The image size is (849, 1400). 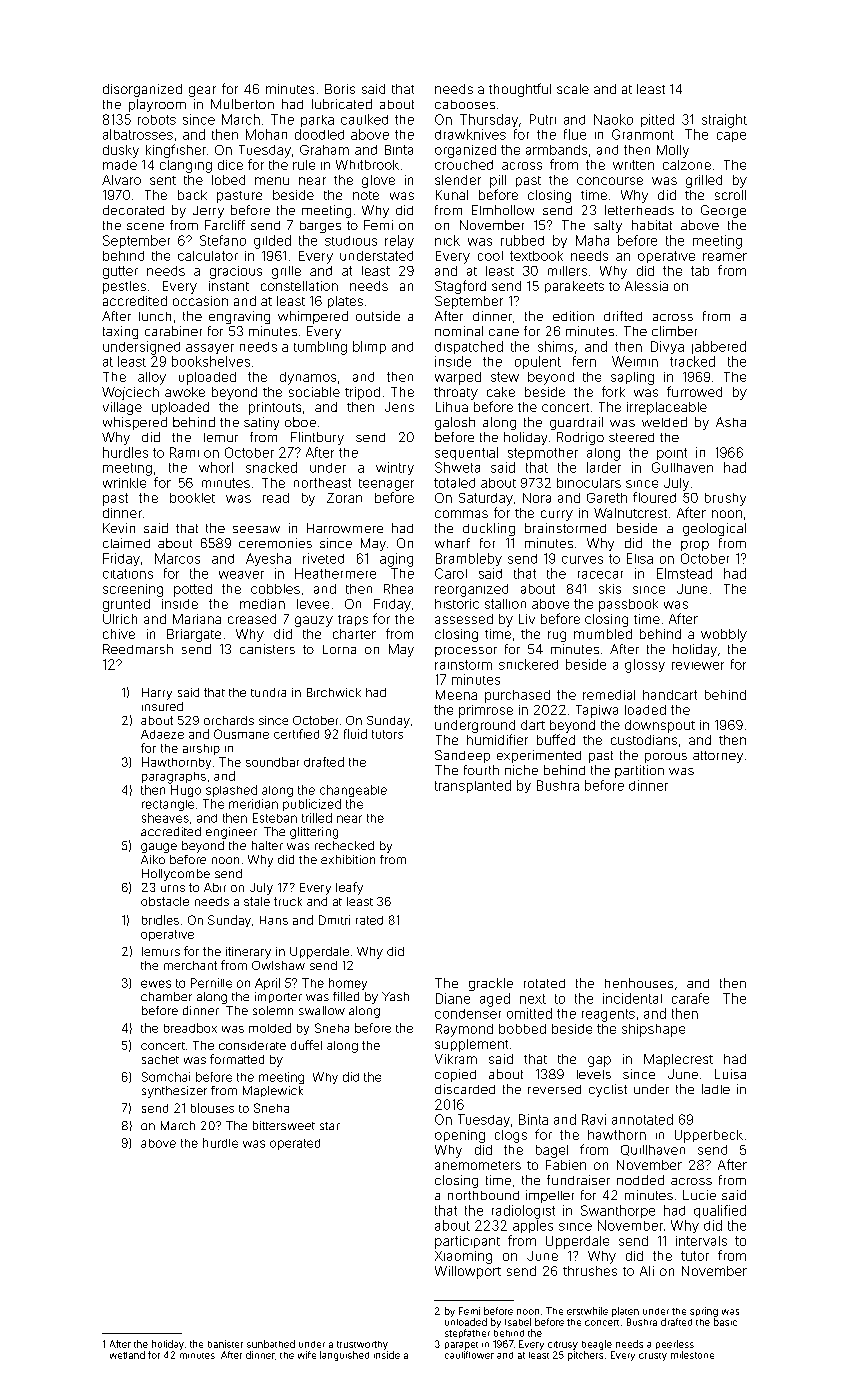 What do you see at coordinates (461, 1346) in the screenshot?
I see `parapet` at bounding box center [461, 1346].
